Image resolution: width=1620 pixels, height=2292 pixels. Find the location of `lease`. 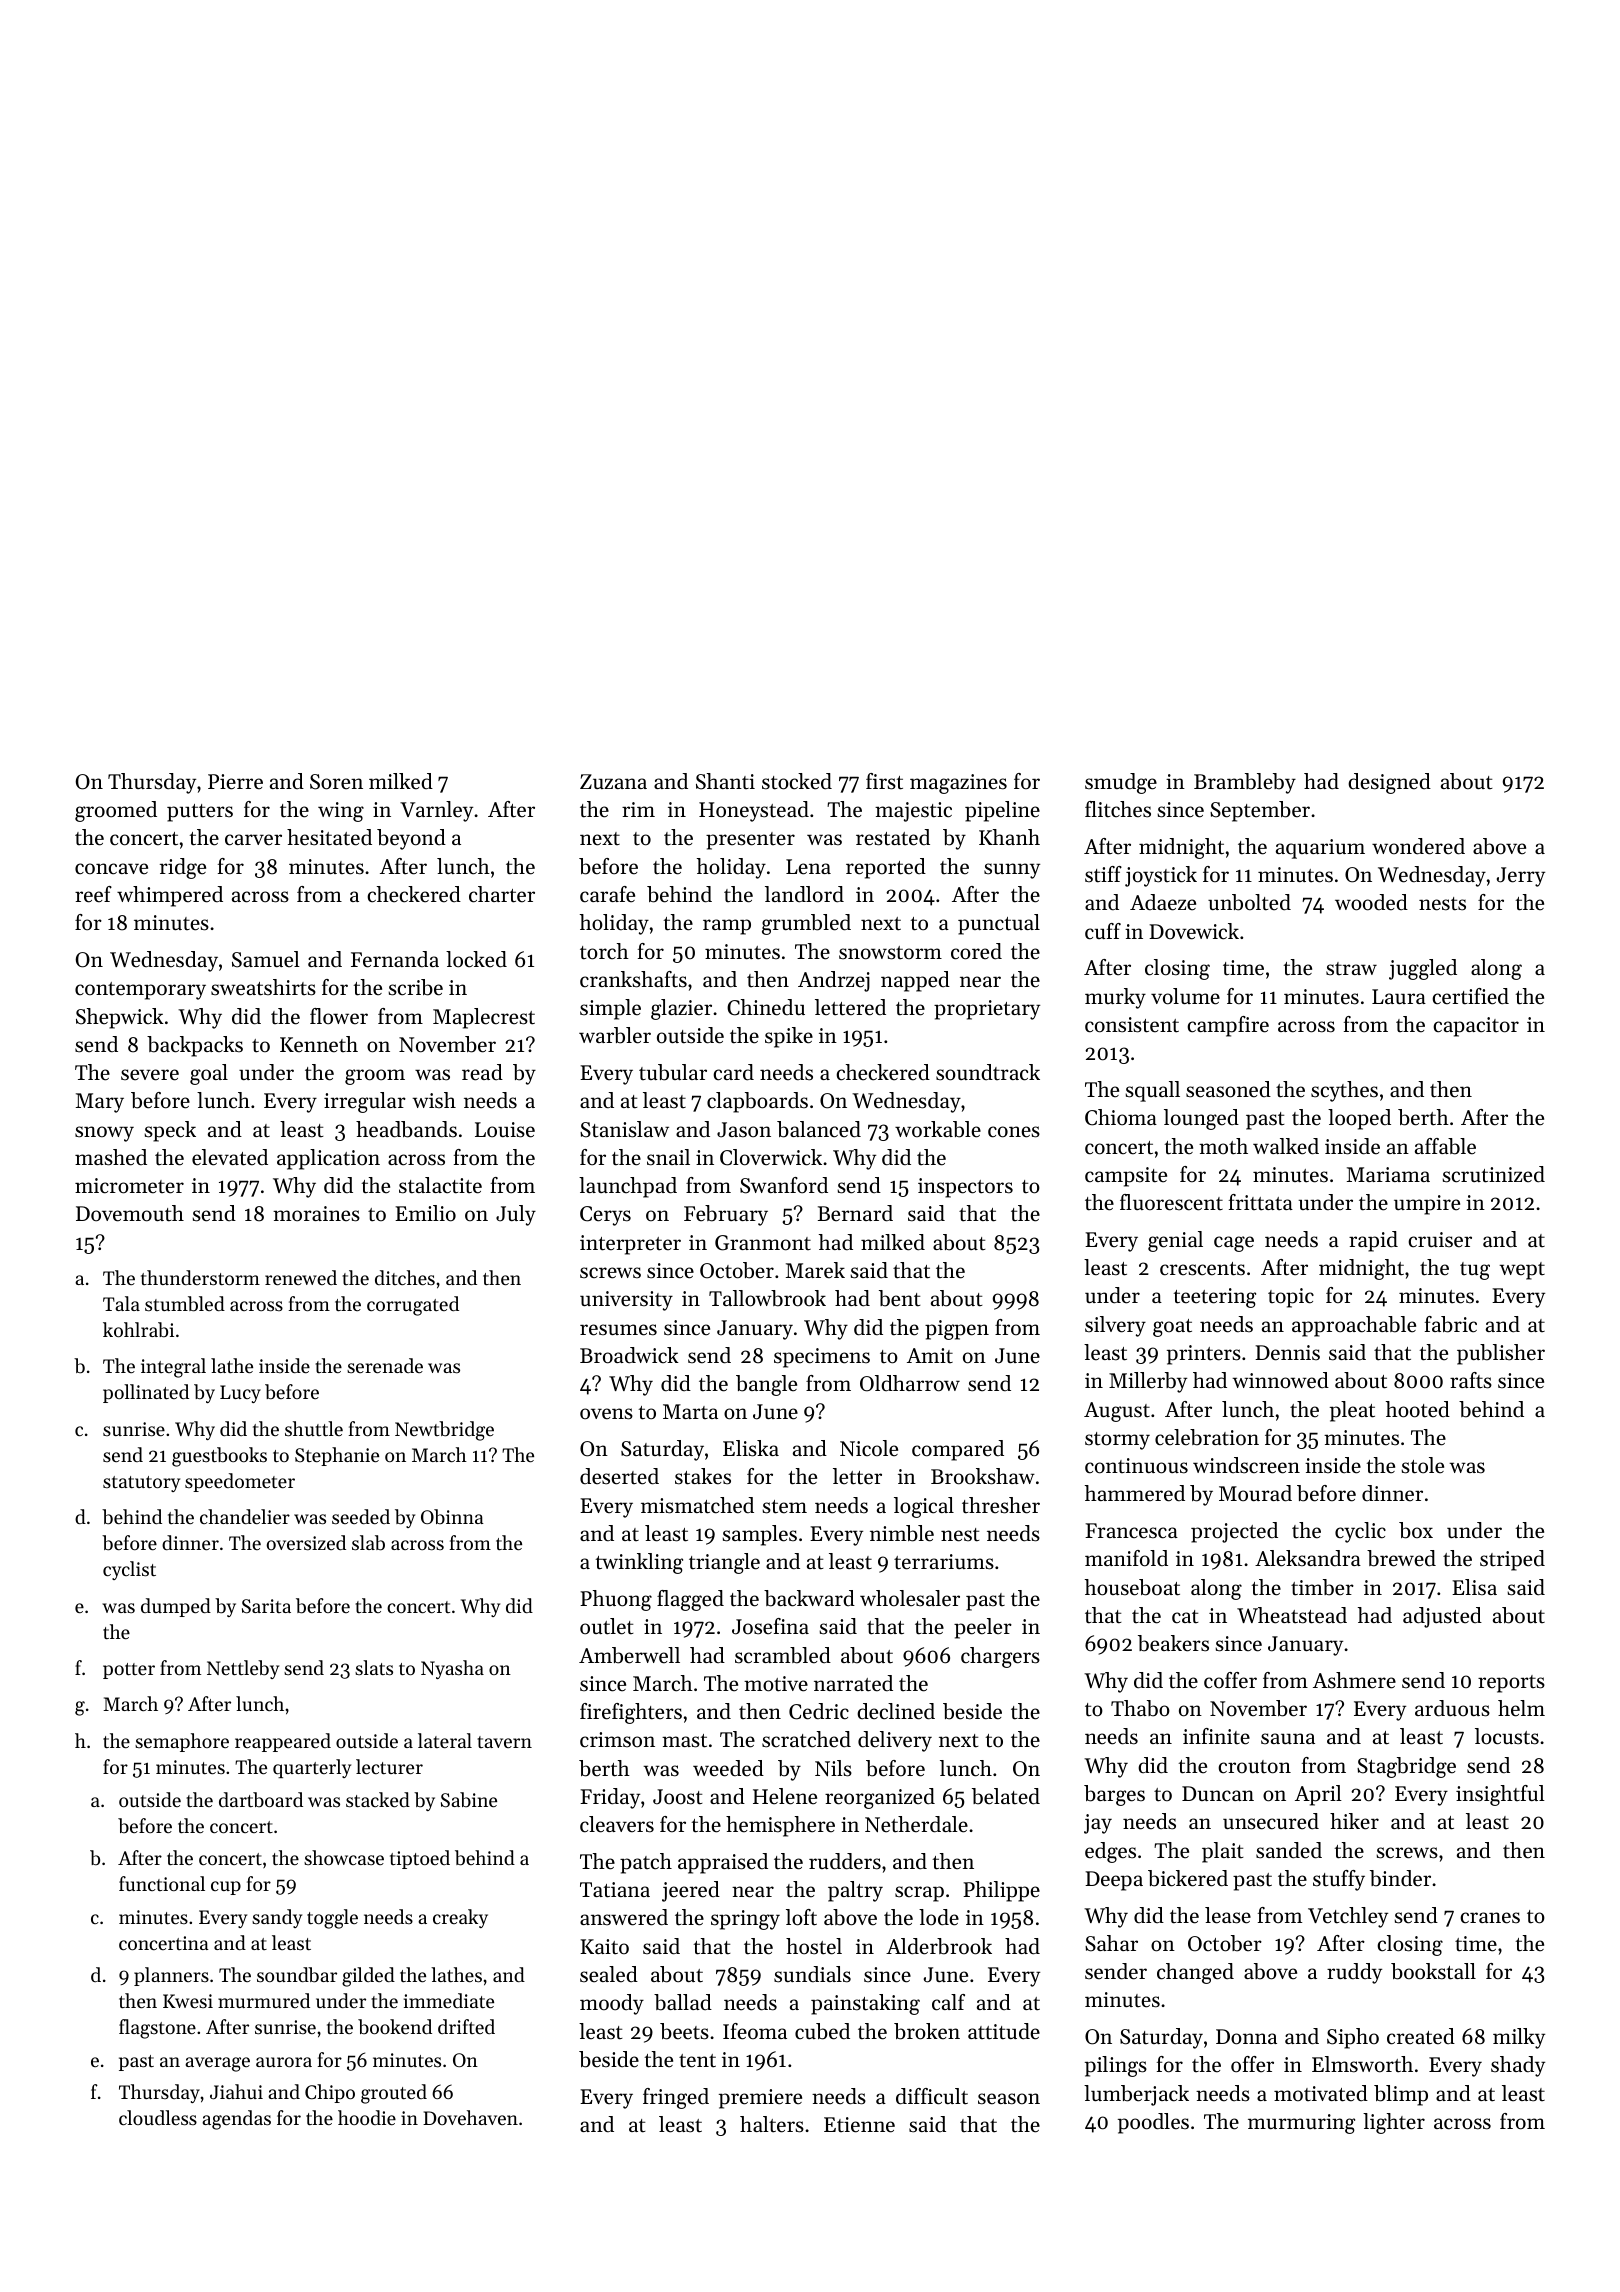

lease is located at coordinates (1228, 1915).
